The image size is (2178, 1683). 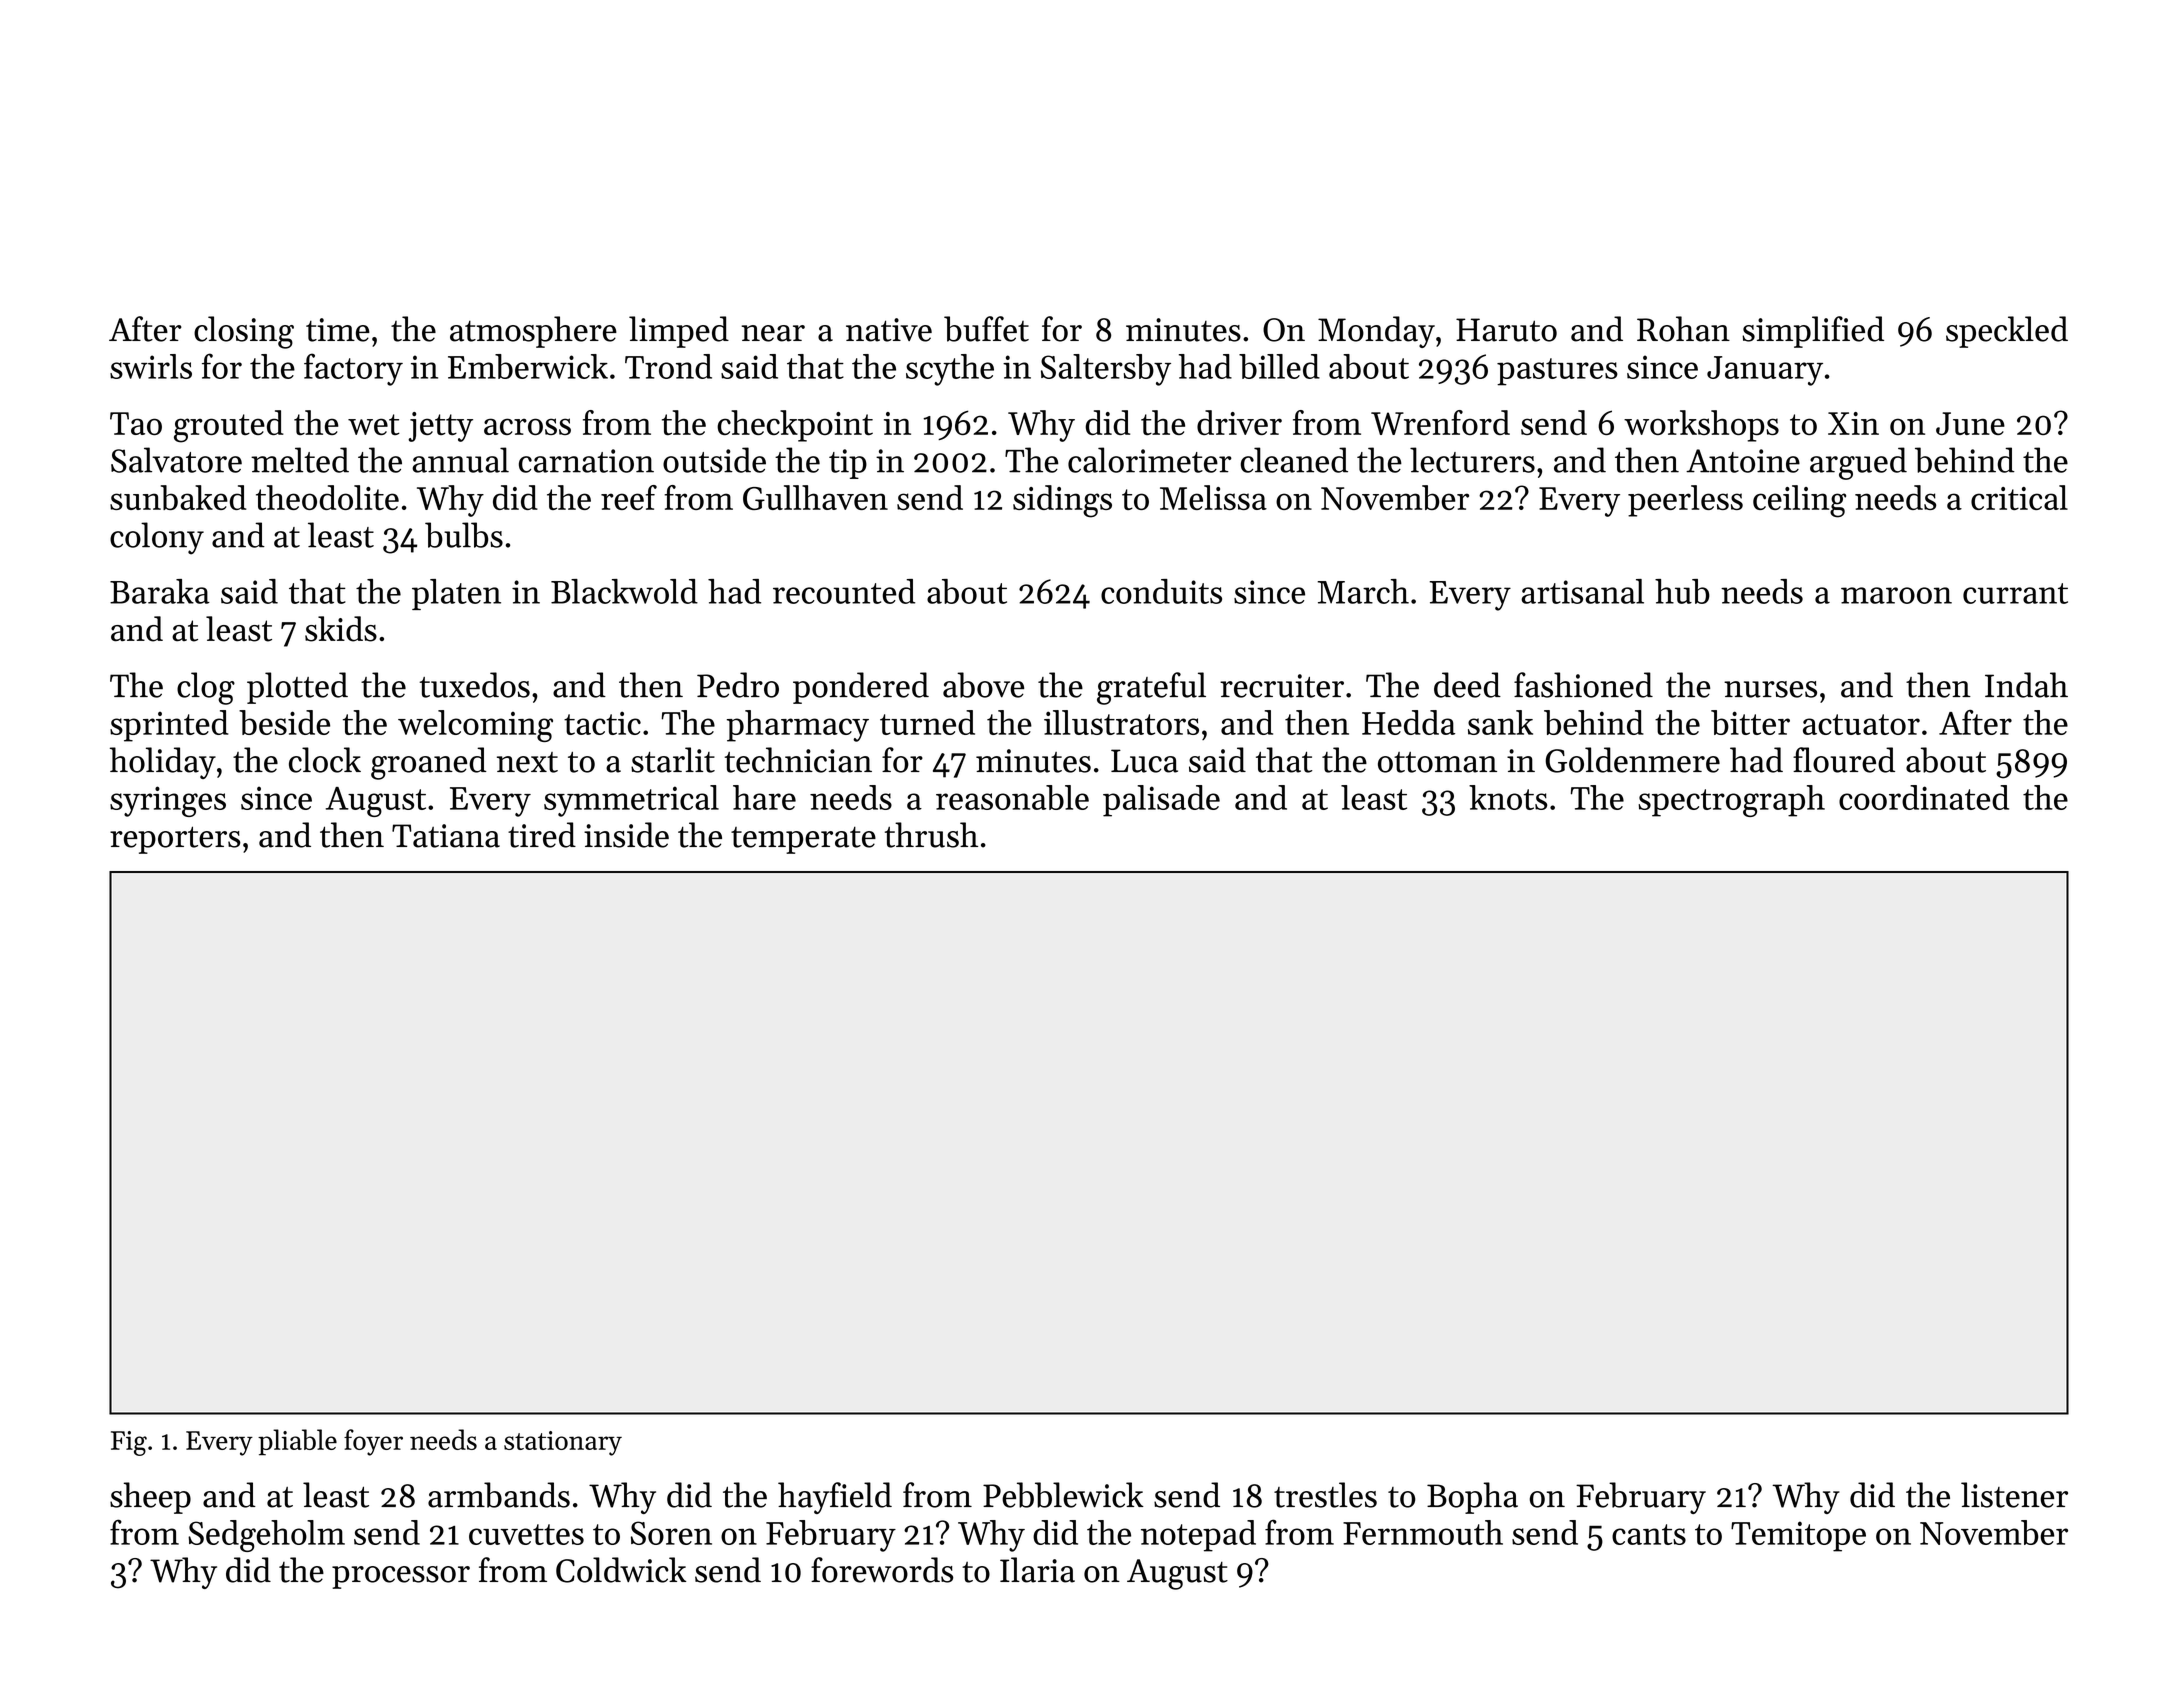 I want to click on stationary, so click(x=563, y=1443).
